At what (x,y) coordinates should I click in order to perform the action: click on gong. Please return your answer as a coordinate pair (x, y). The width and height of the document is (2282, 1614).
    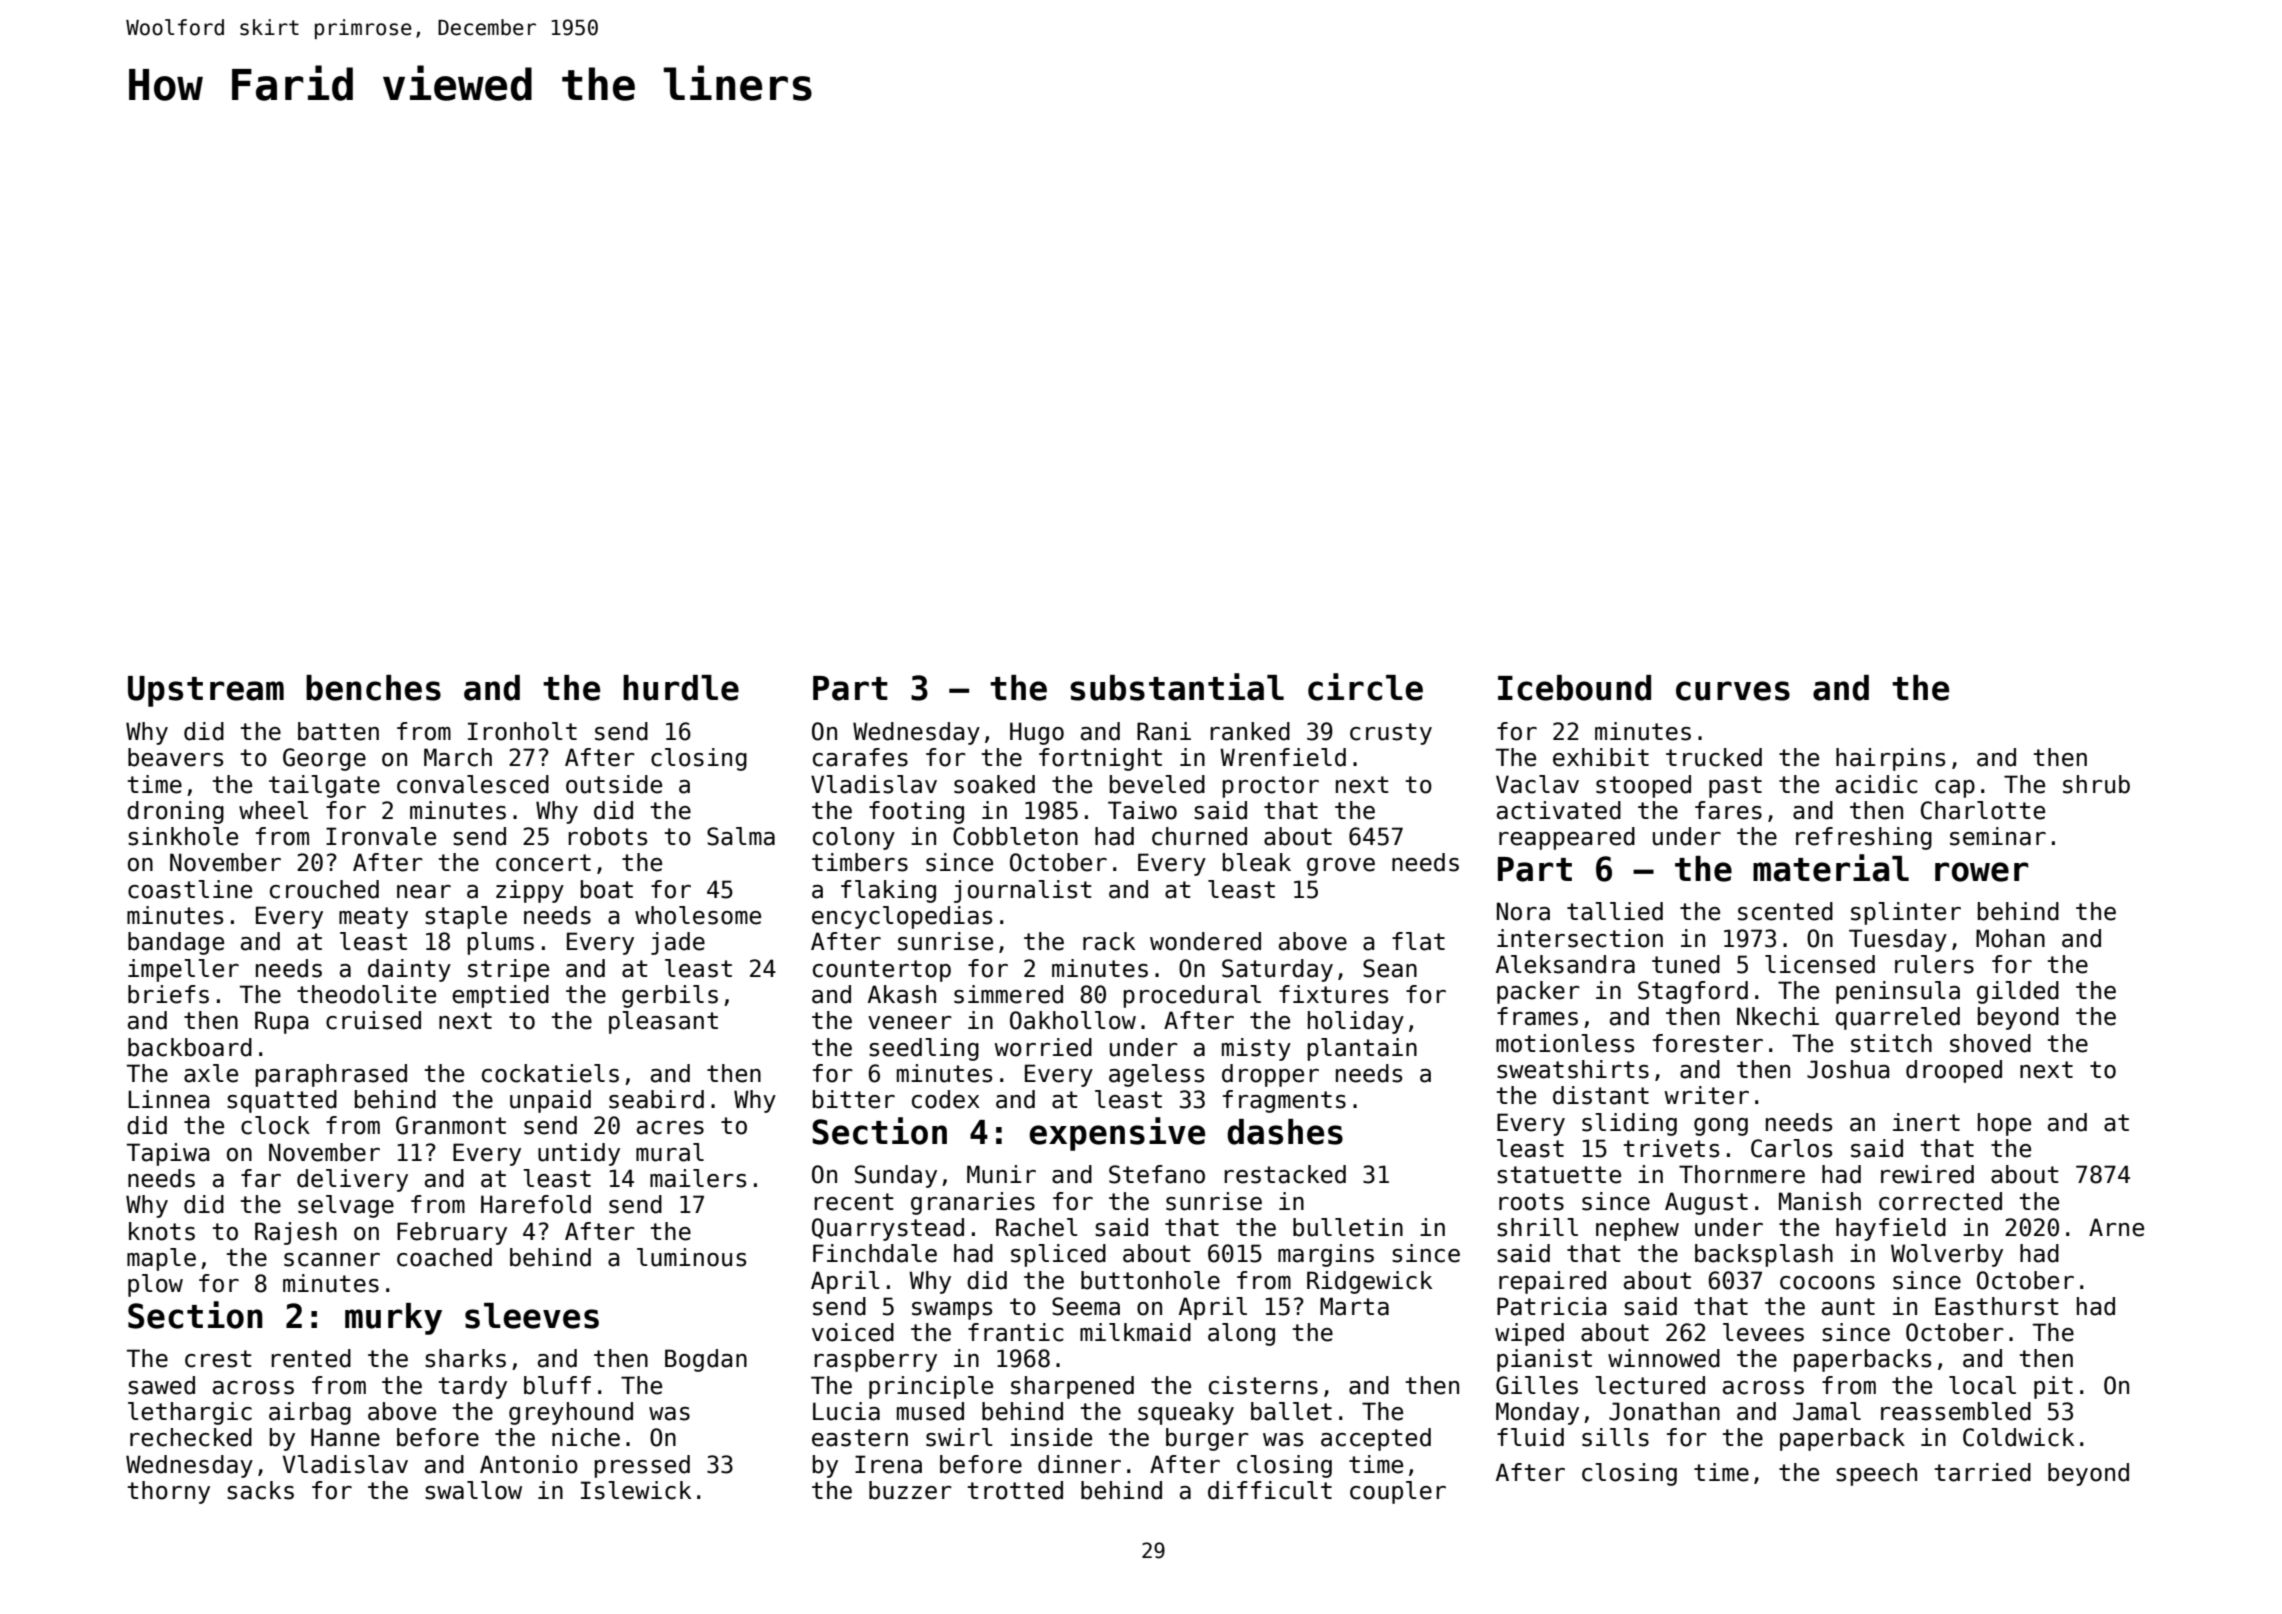
    Looking at the image, I should click on (1721, 1127).
